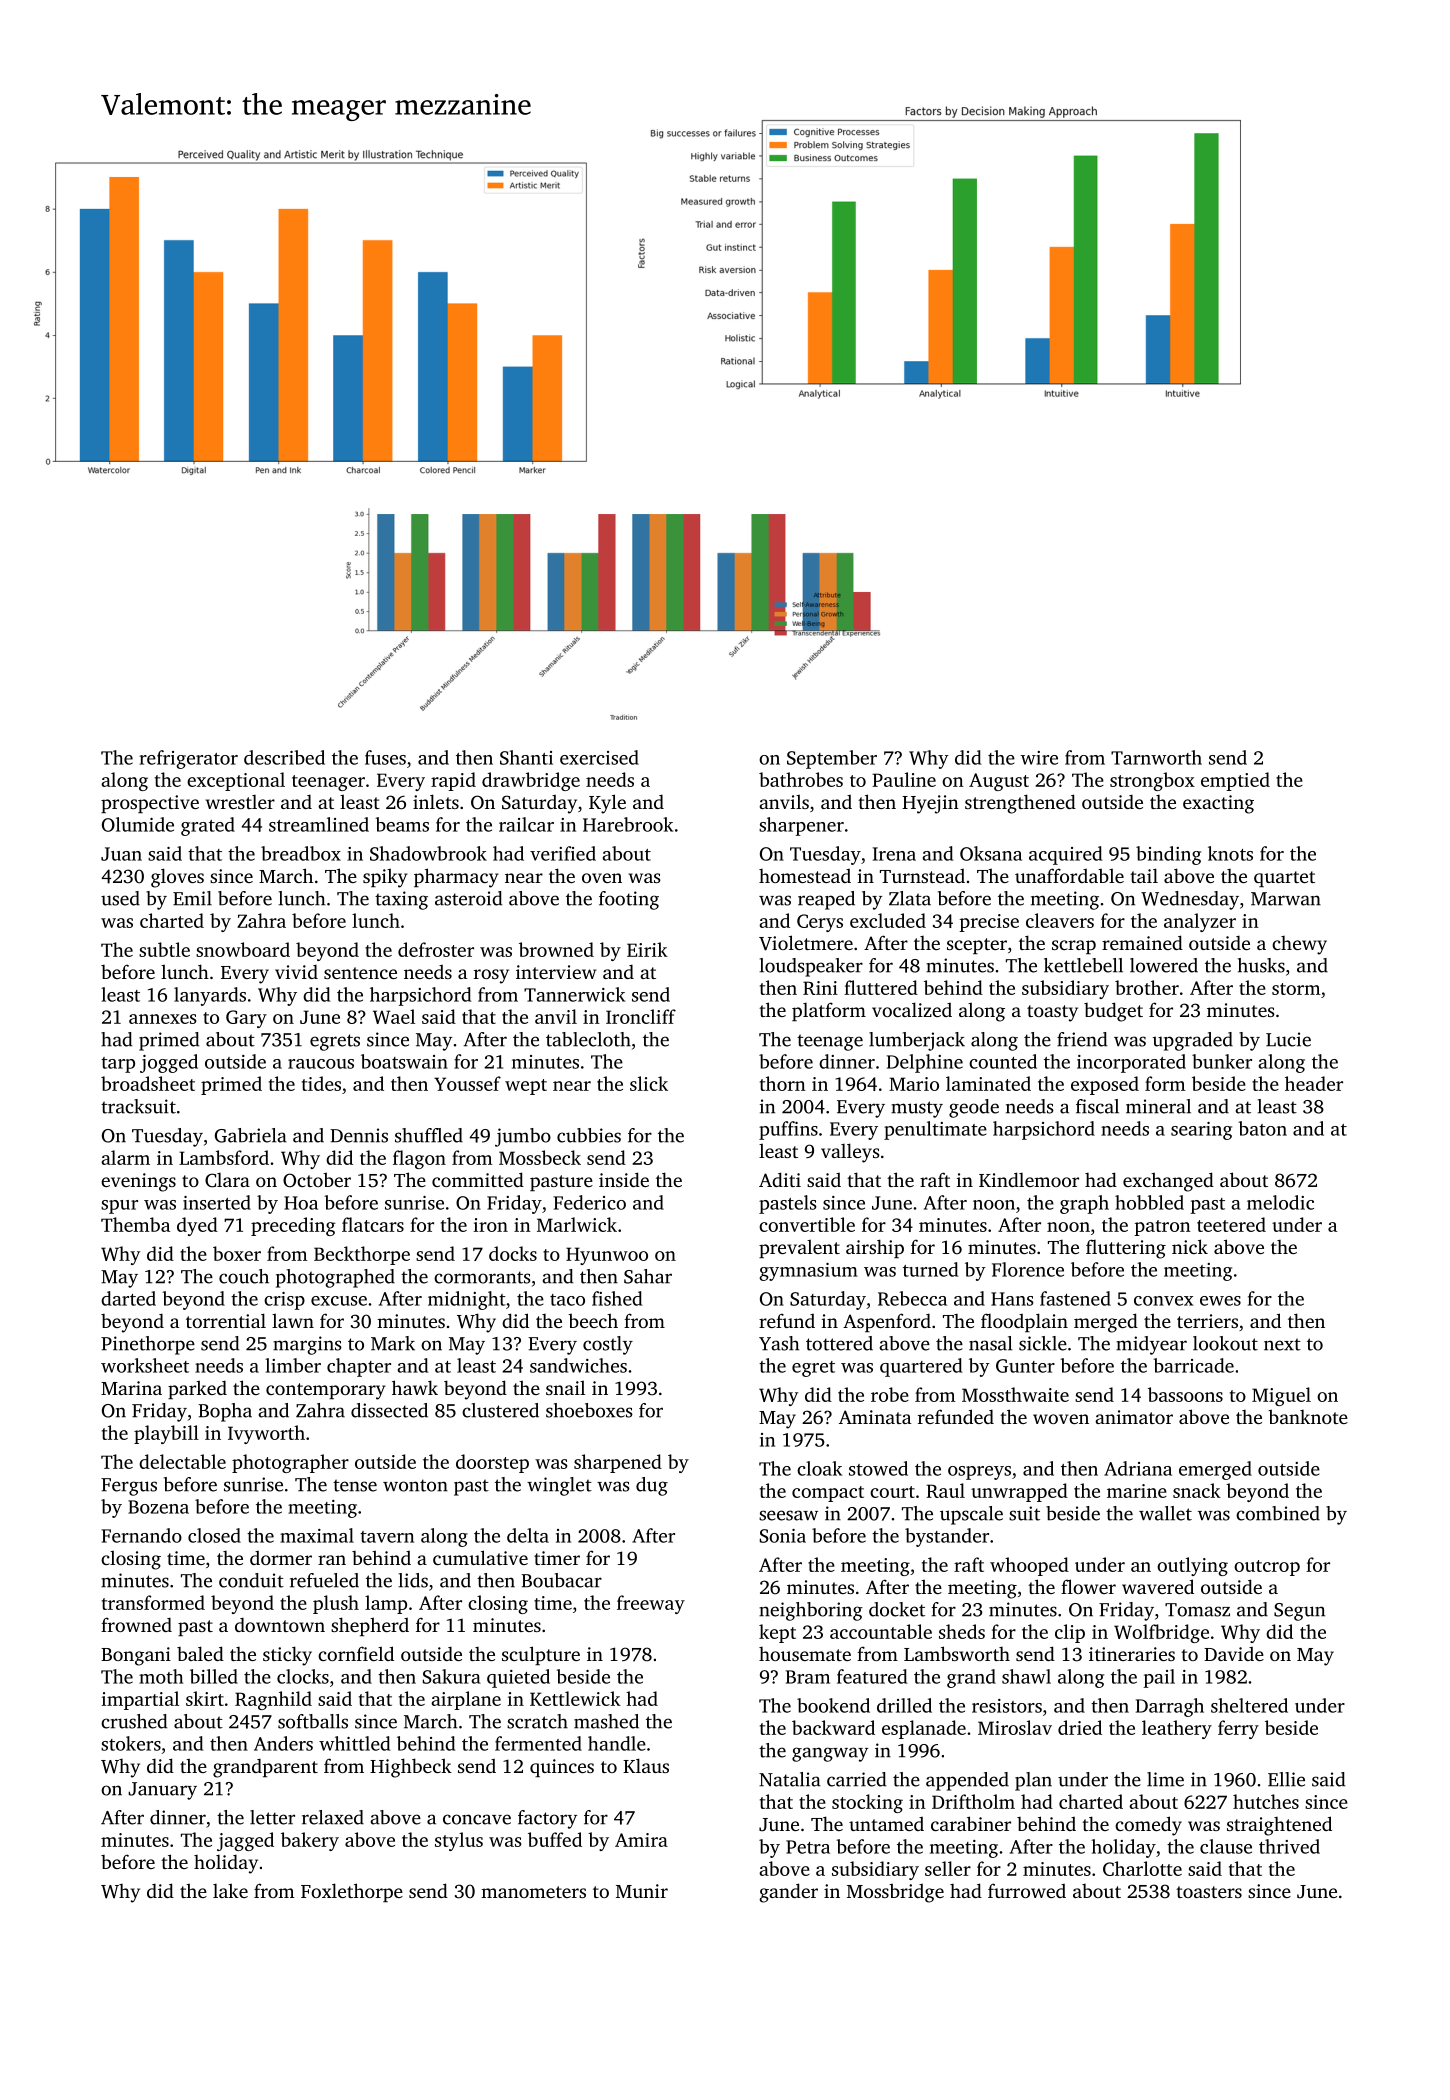 The height and width of the page is (2100, 1450). What do you see at coordinates (1039, 758) in the page?
I see `wire` at bounding box center [1039, 758].
